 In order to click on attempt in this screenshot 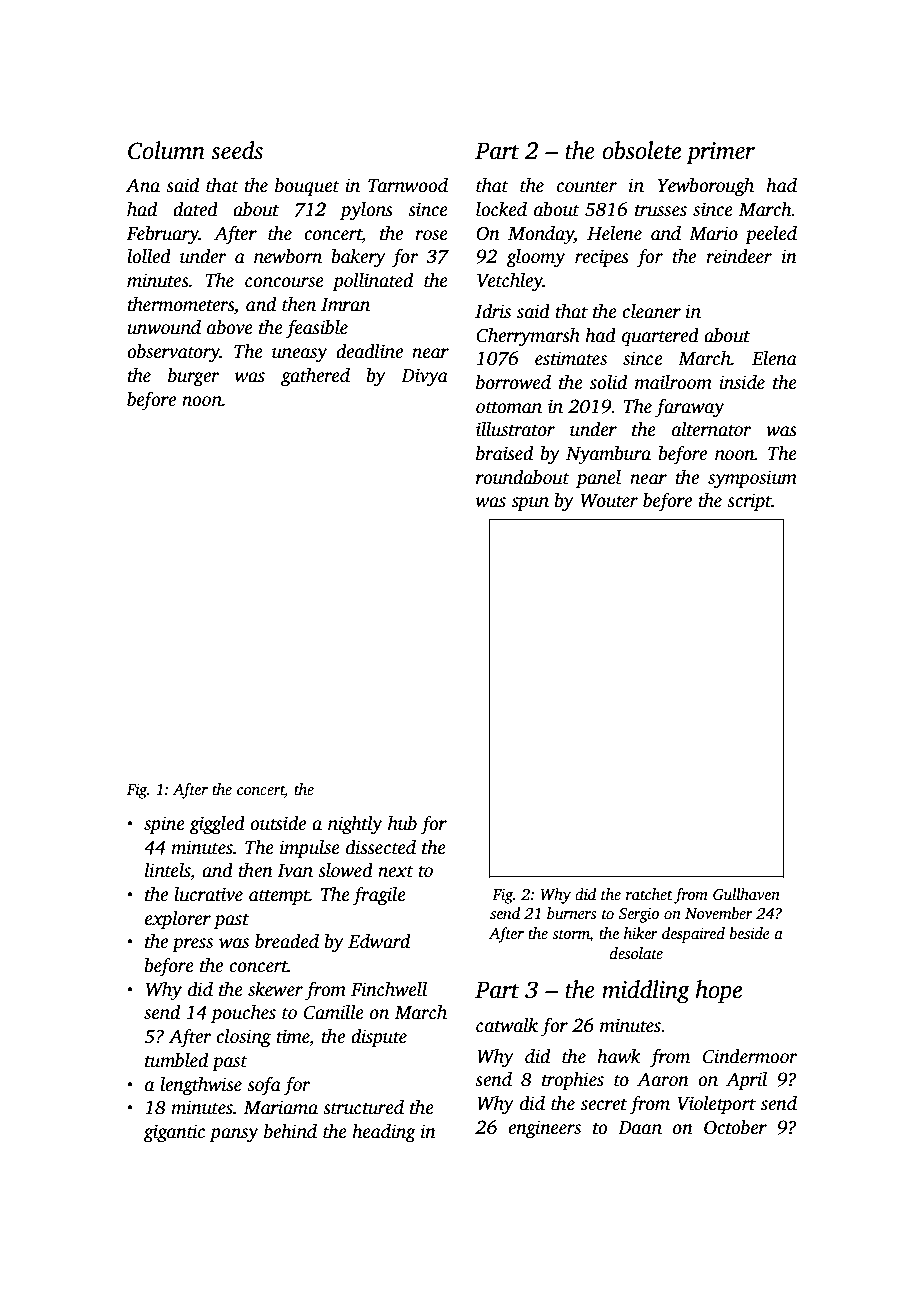, I will do `click(279, 897)`.
